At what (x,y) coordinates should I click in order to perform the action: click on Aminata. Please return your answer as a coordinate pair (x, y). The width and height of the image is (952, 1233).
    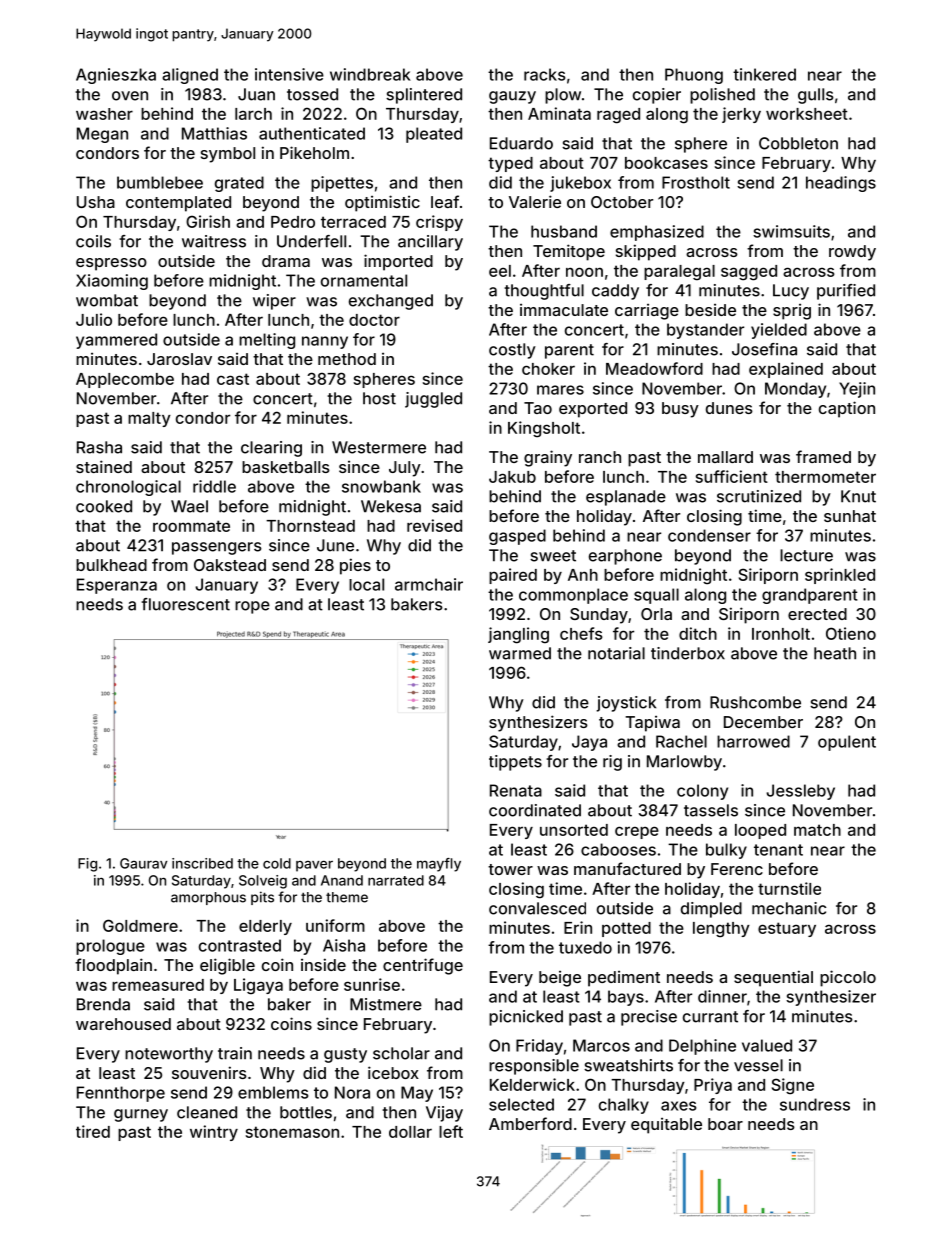
    Looking at the image, I should click on (559, 113).
